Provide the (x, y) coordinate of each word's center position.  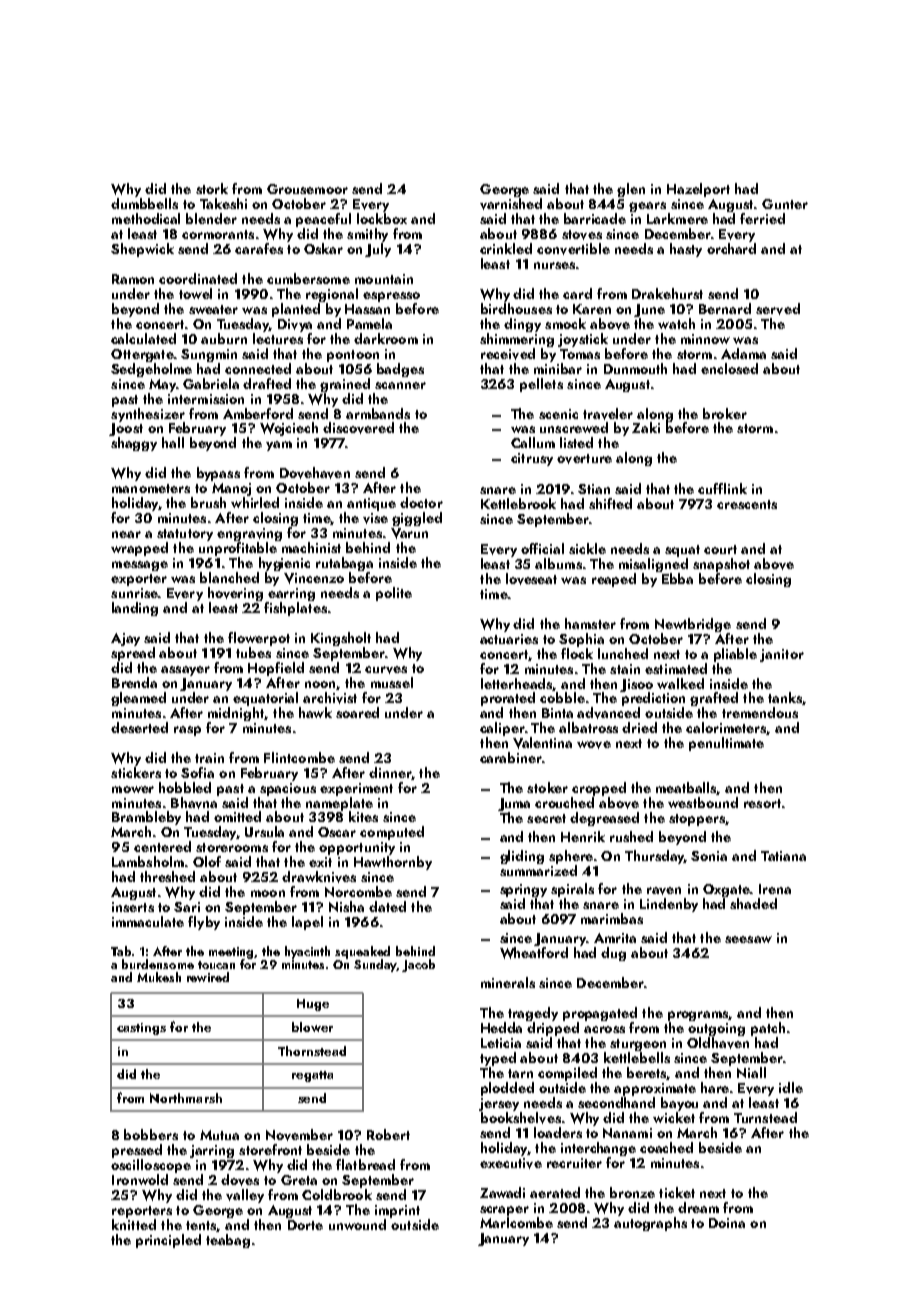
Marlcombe (516, 1222)
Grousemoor (307, 189)
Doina (727, 1223)
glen (631, 190)
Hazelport (698, 190)
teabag (228, 1241)
